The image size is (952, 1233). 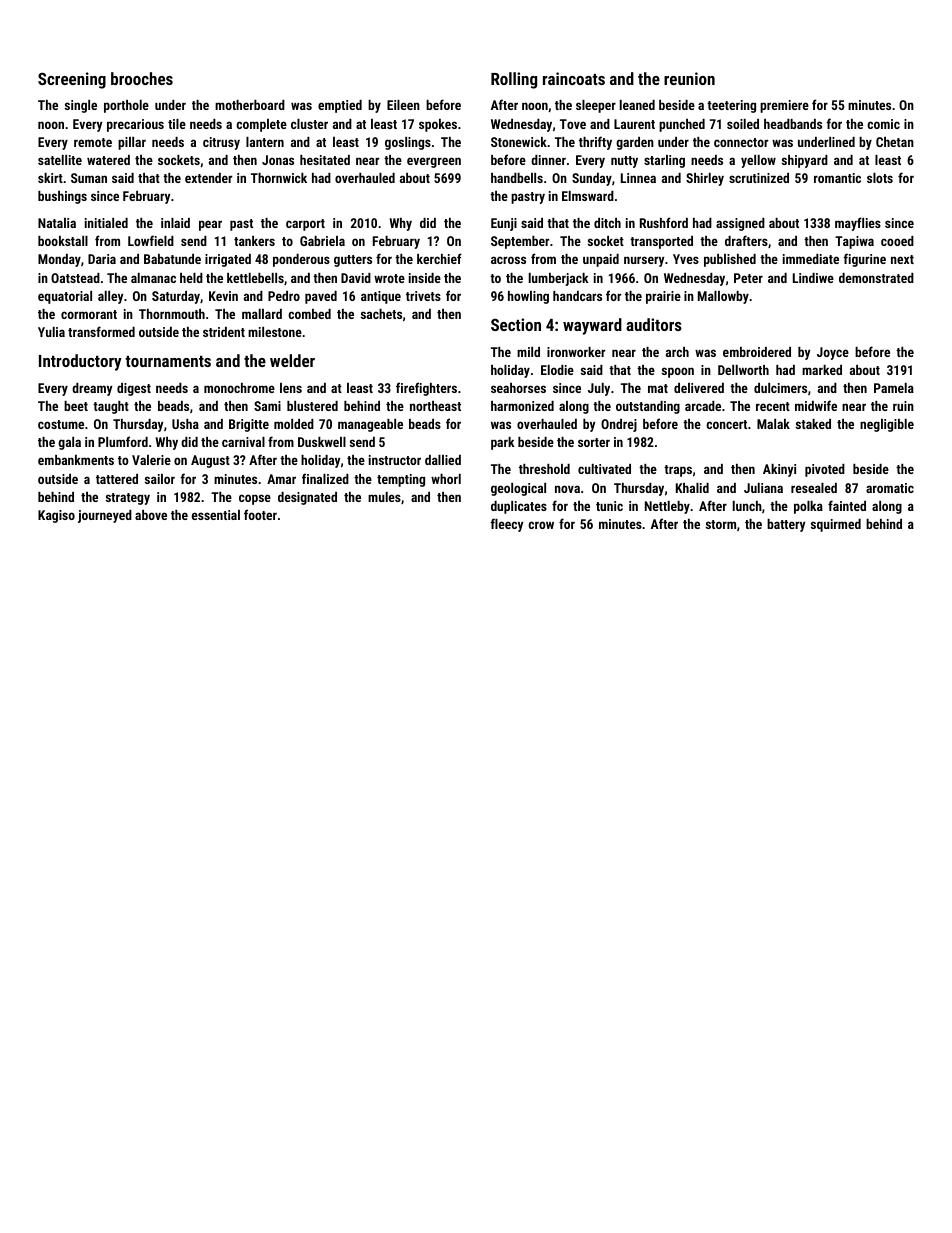 I want to click on kerchief, so click(x=439, y=258).
